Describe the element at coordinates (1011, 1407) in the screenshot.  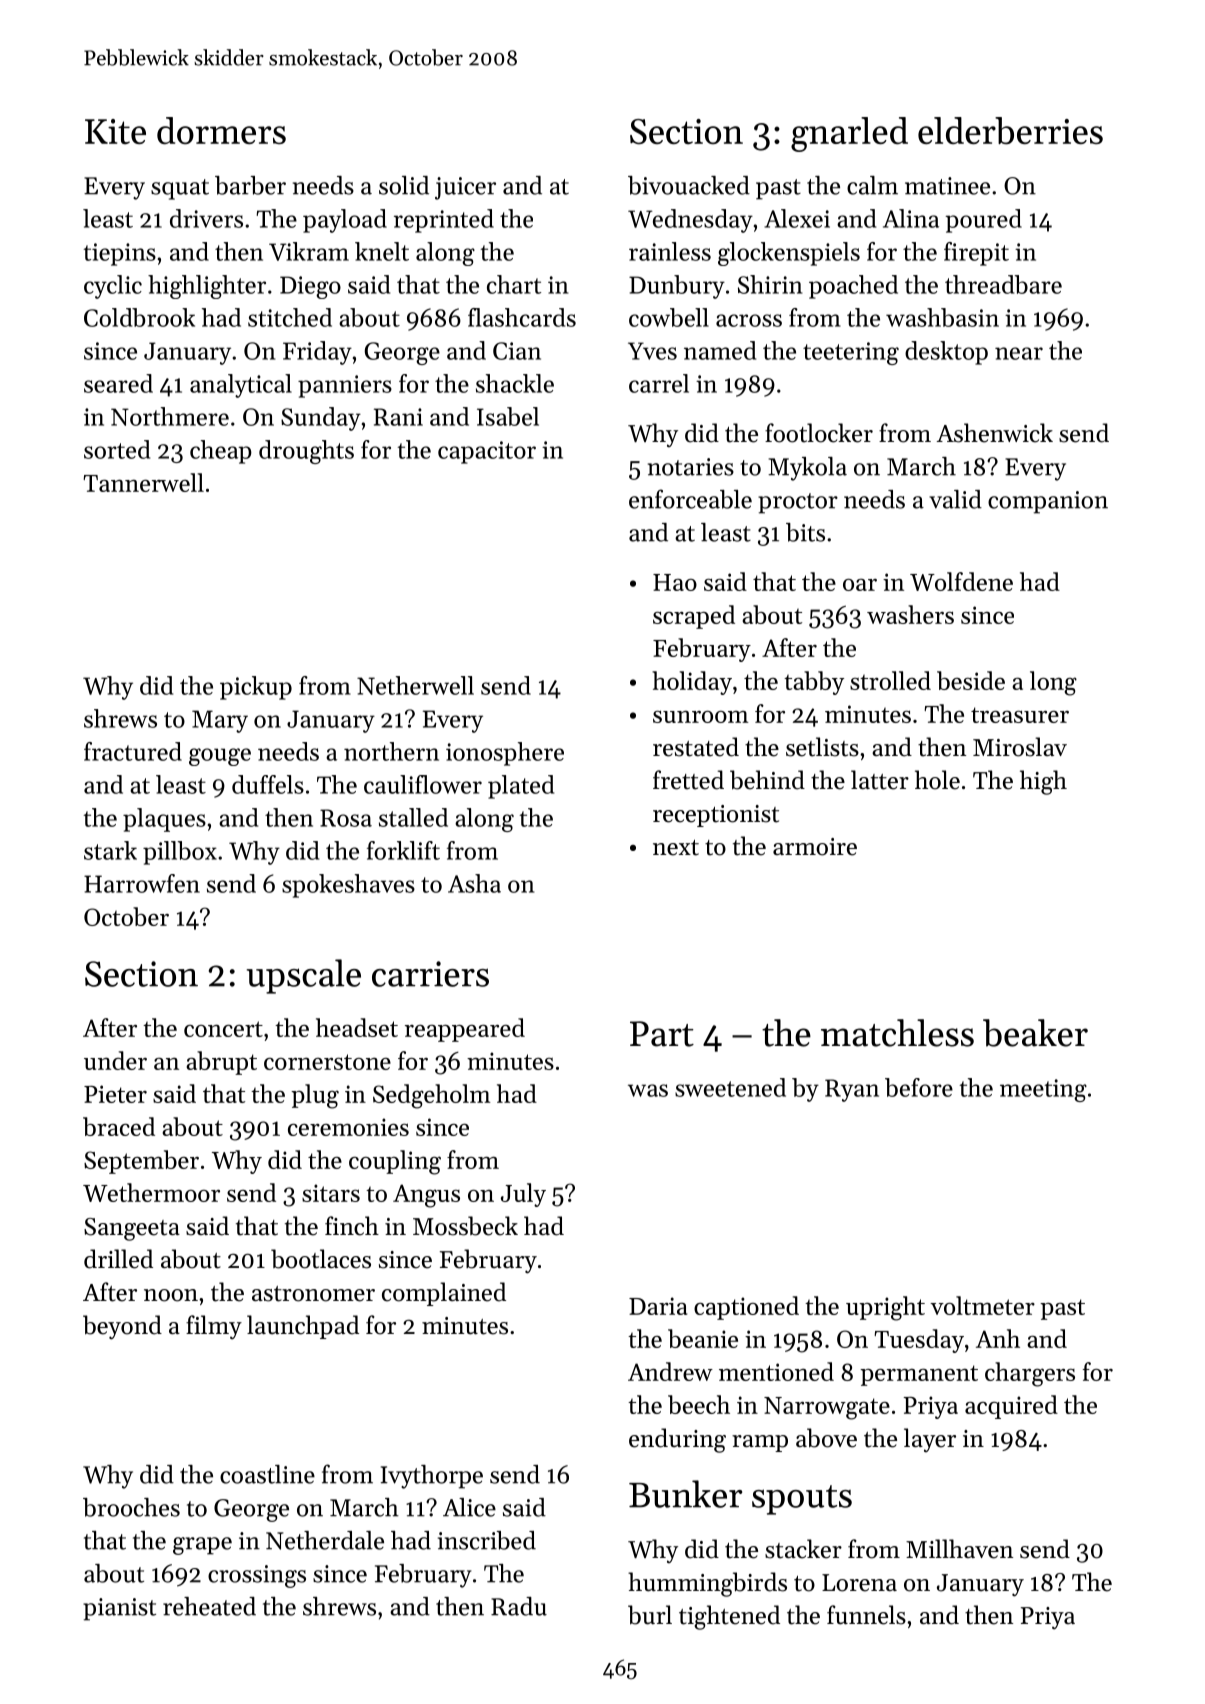
I see `acquired` at that location.
